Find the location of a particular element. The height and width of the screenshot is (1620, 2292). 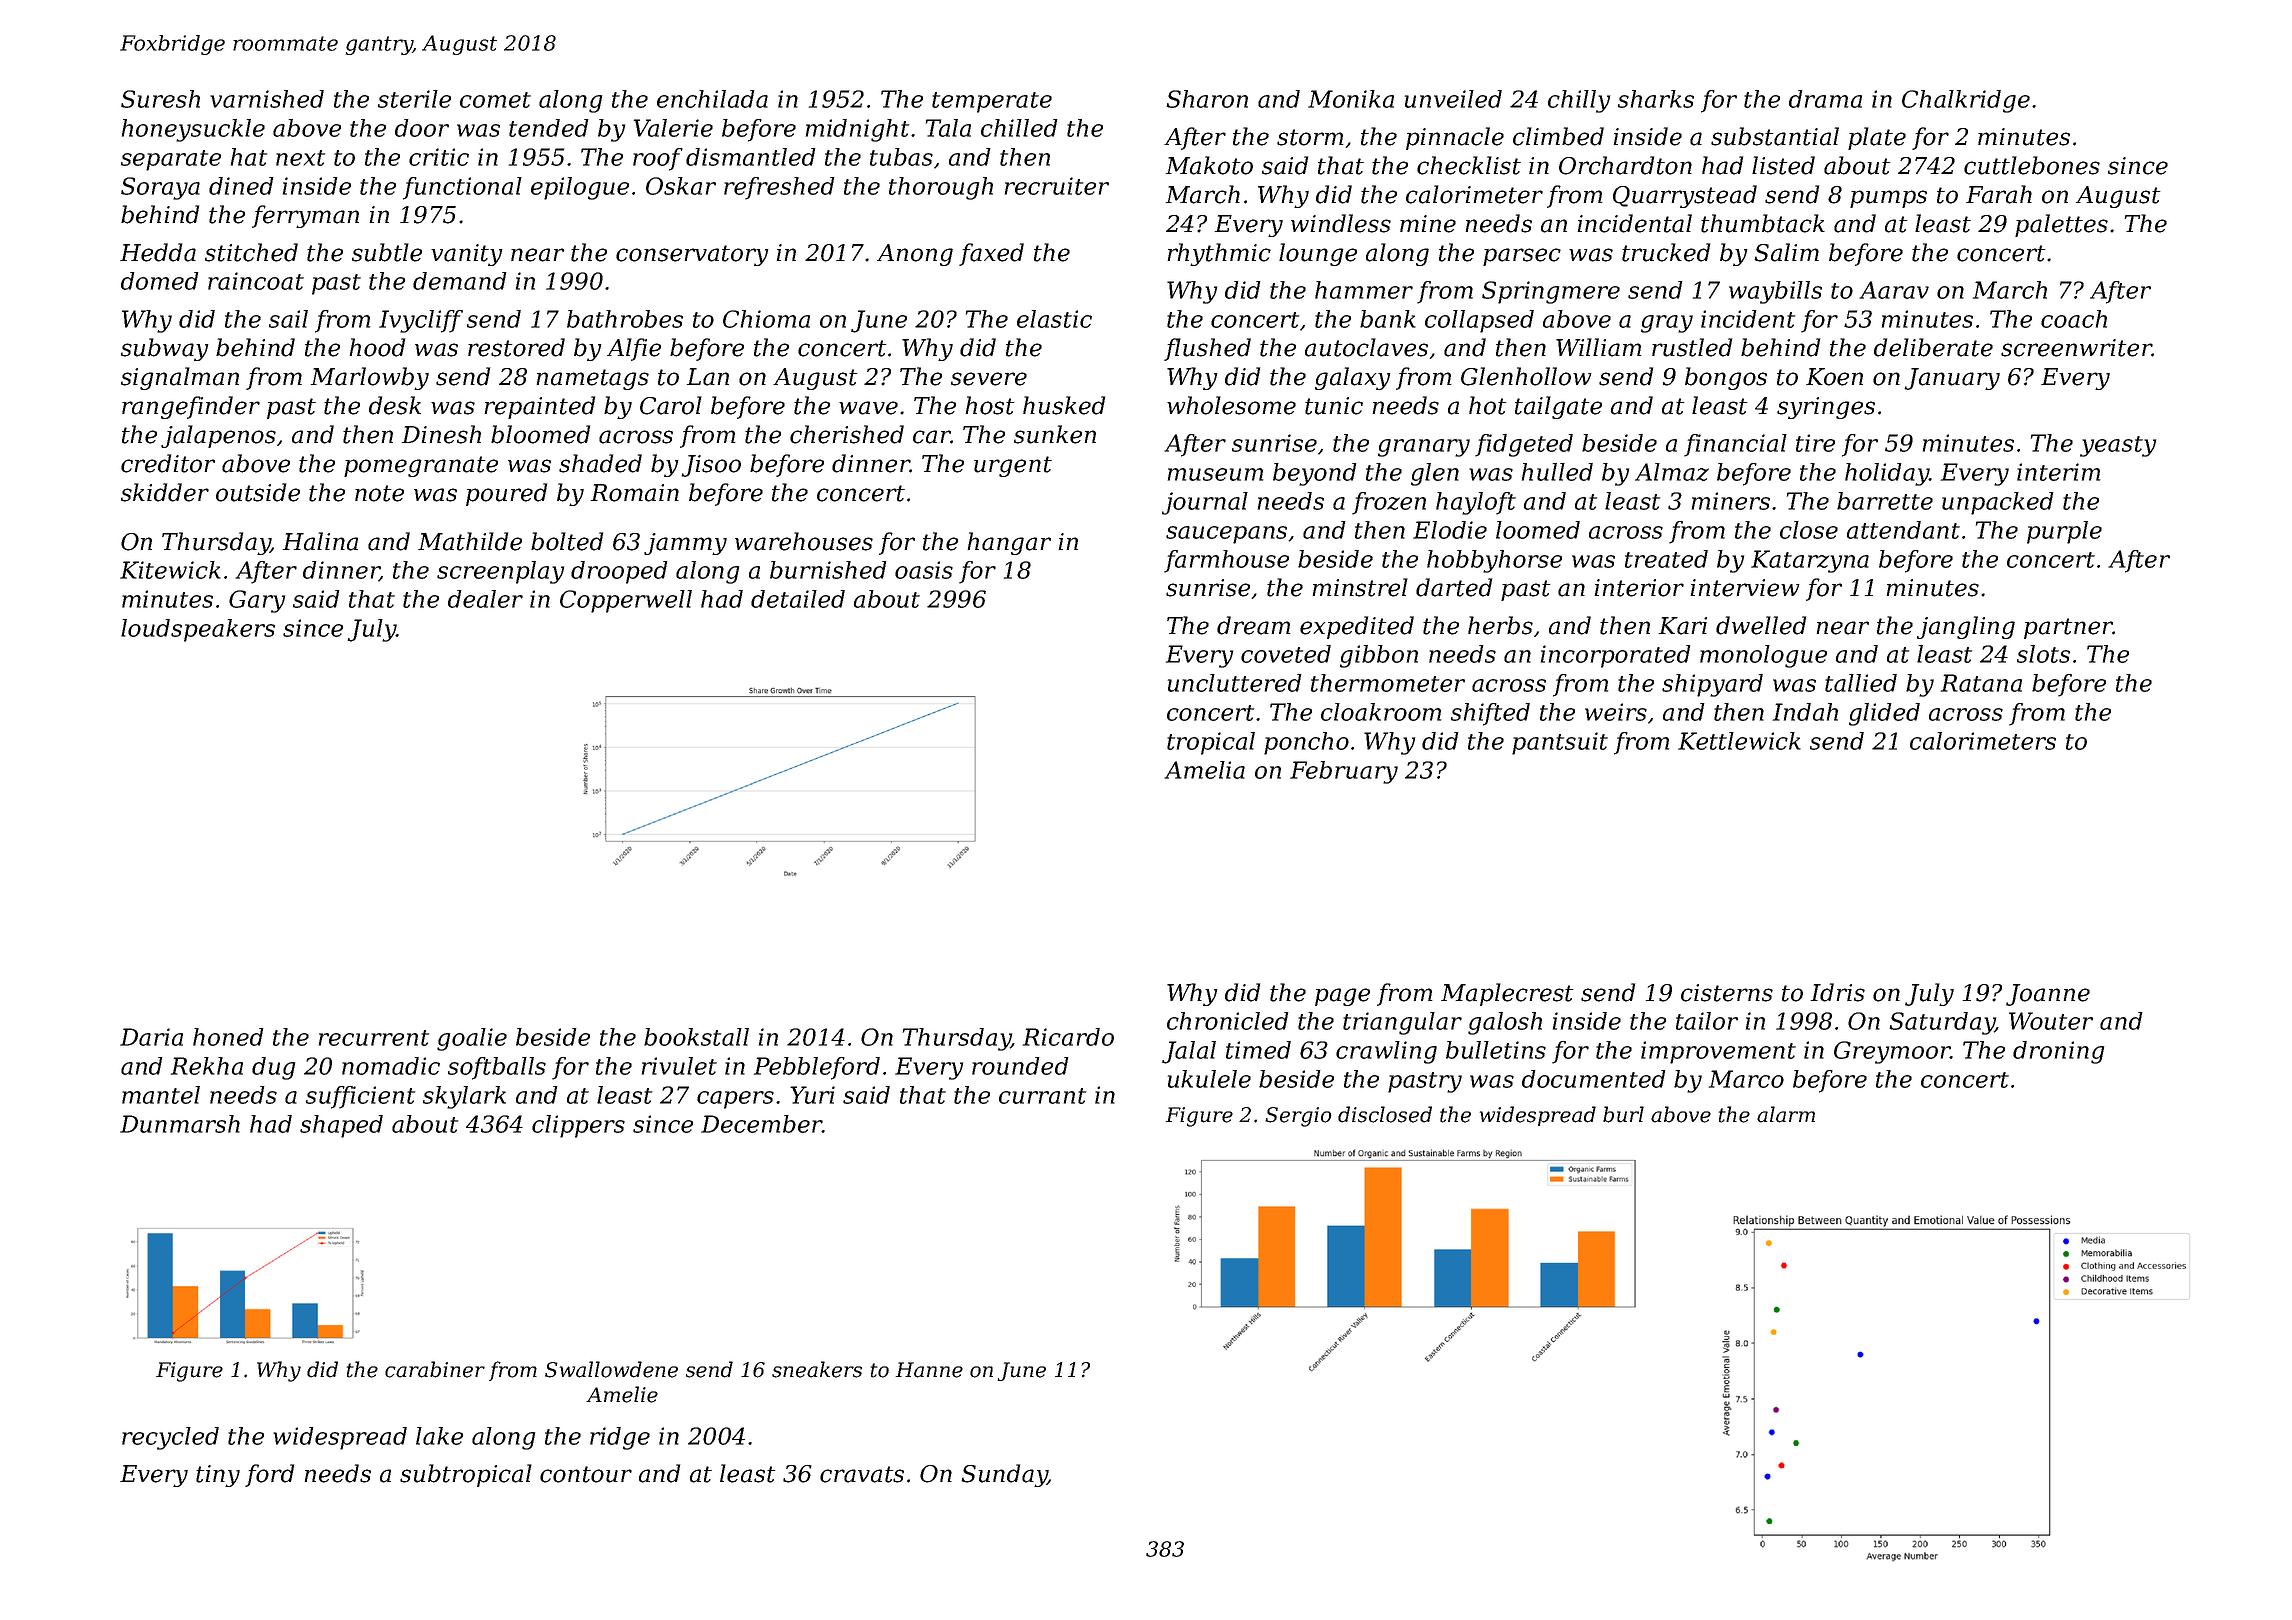

carabiner is located at coordinates (435, 1369).
